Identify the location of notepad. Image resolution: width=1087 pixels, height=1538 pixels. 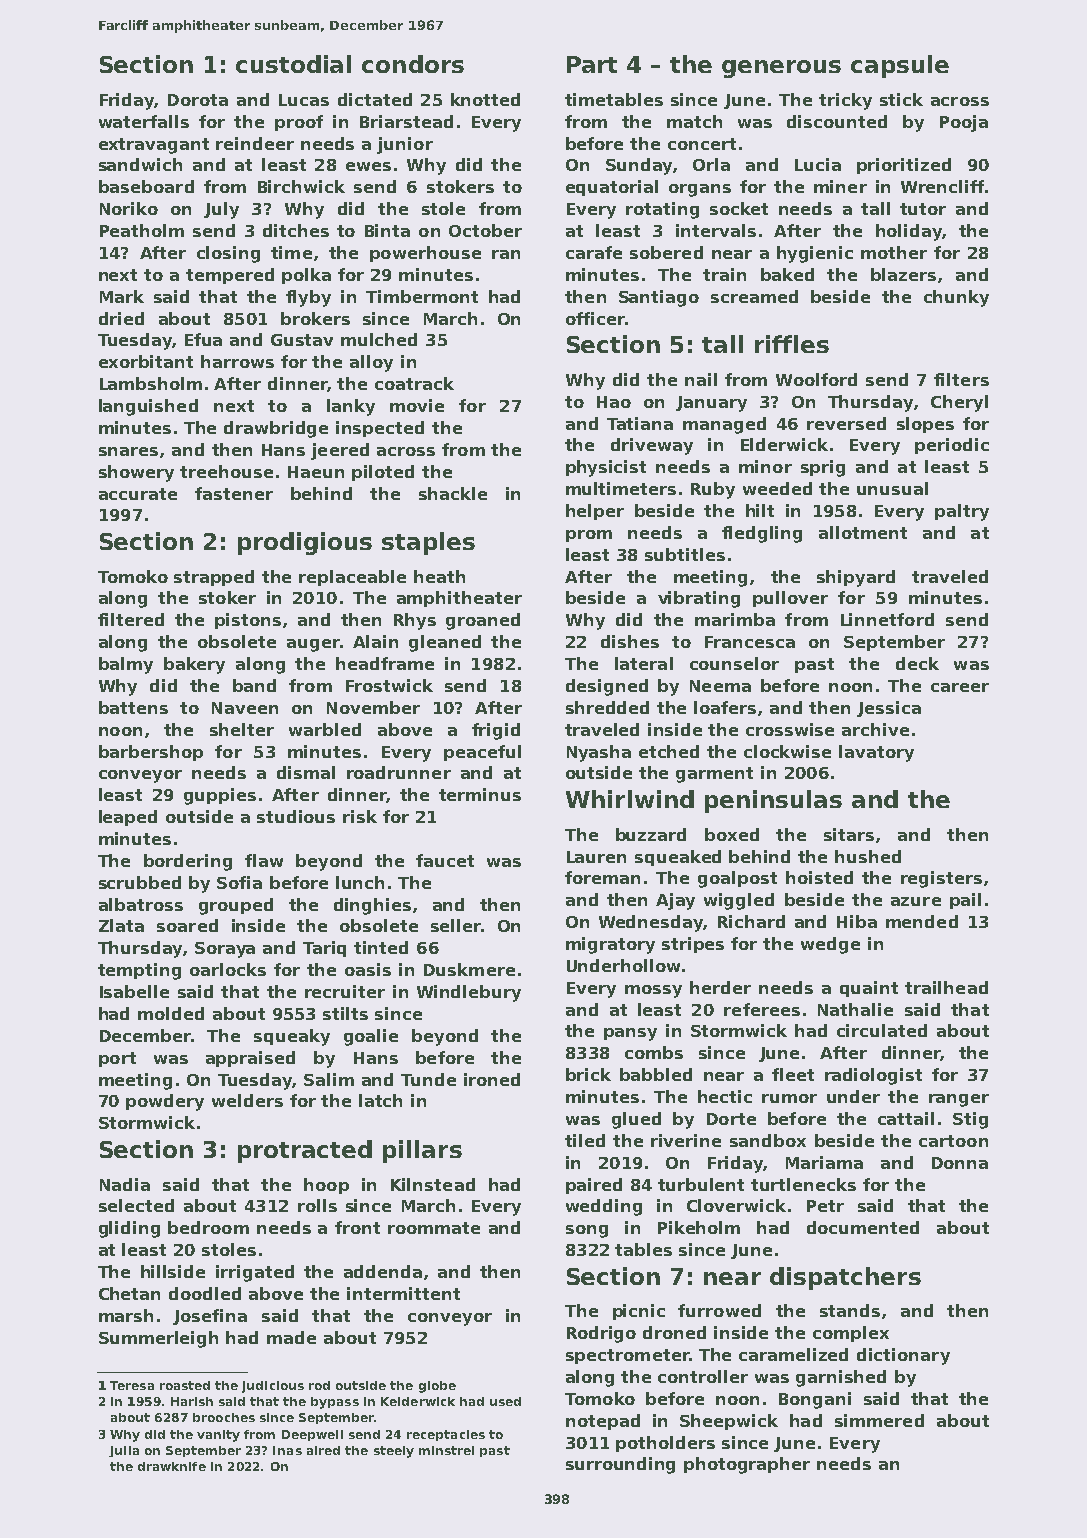
(603, 1422).
